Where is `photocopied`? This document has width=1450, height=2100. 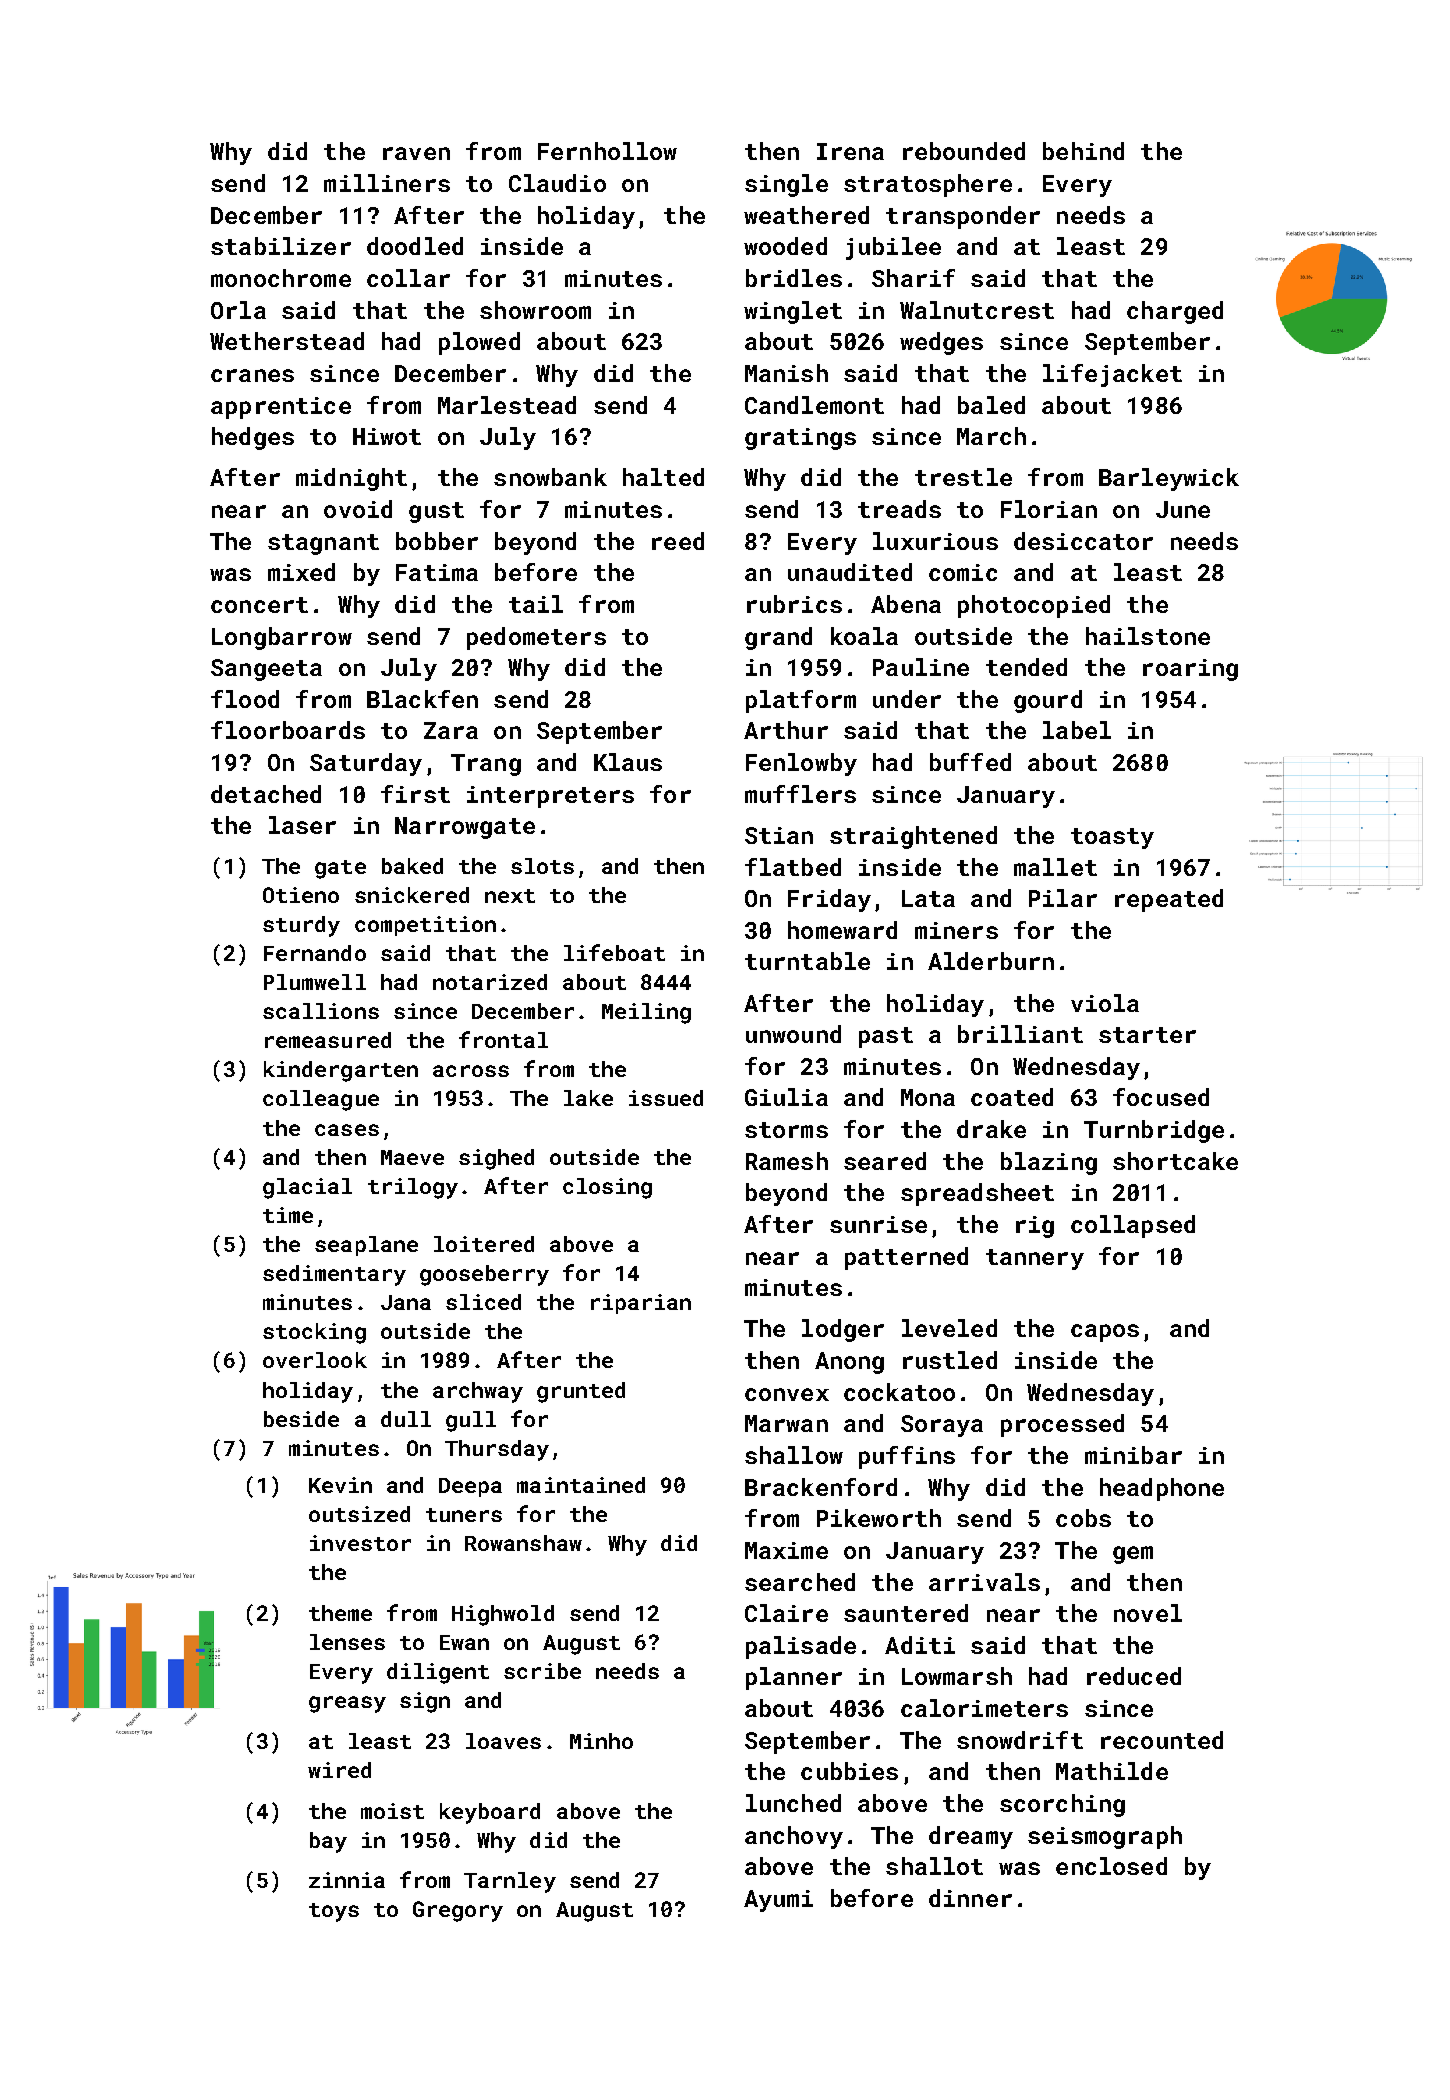 photocopied is located at coordinates (1034, 606).
